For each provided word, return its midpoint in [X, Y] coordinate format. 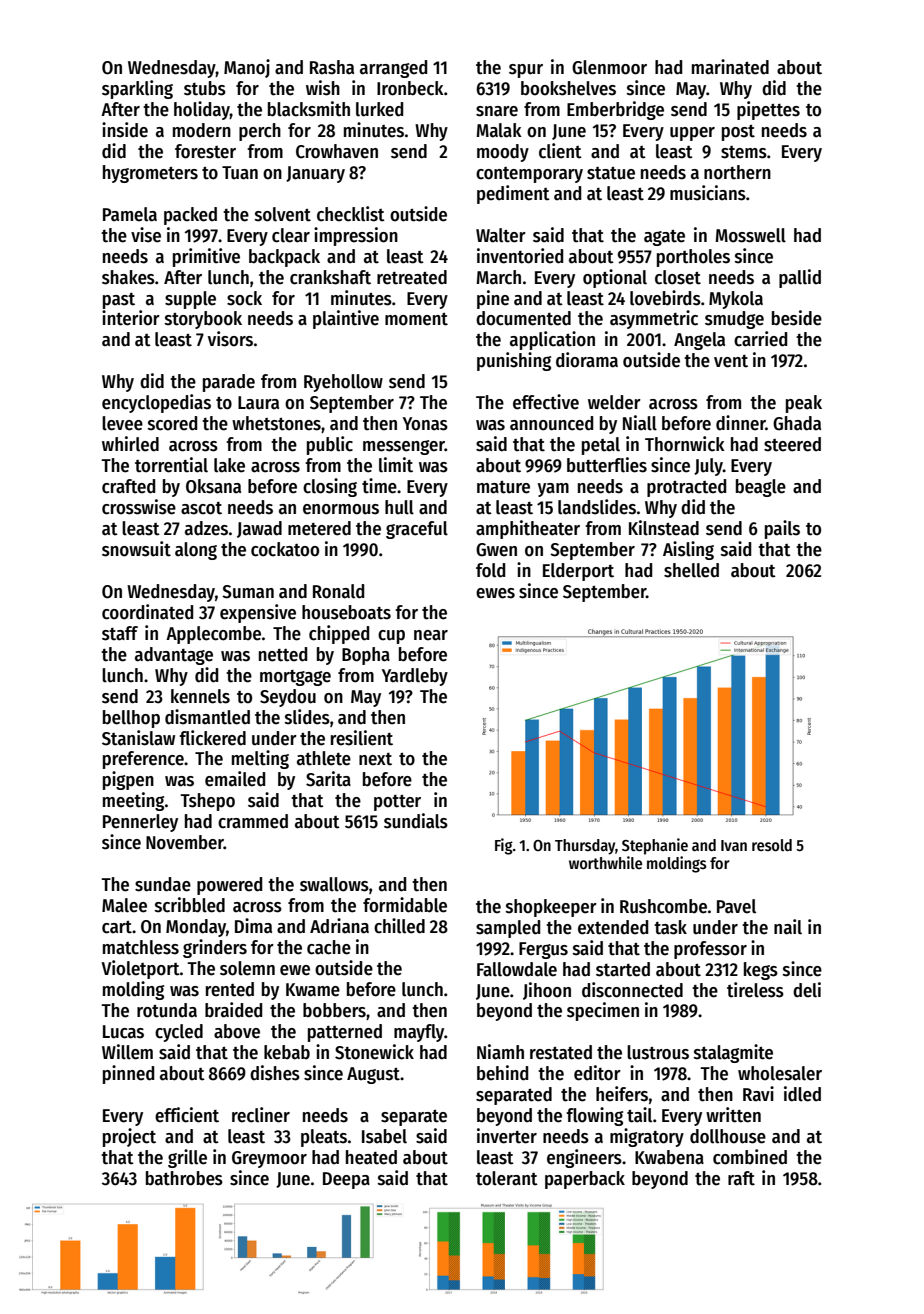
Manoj [247, 68]
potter [397, 803]
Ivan [734, 845]
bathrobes [184, 1178]
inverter [507, 1136]
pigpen [128, 780]
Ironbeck [410, 88]
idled [802, 1094]
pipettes [768, 110]
